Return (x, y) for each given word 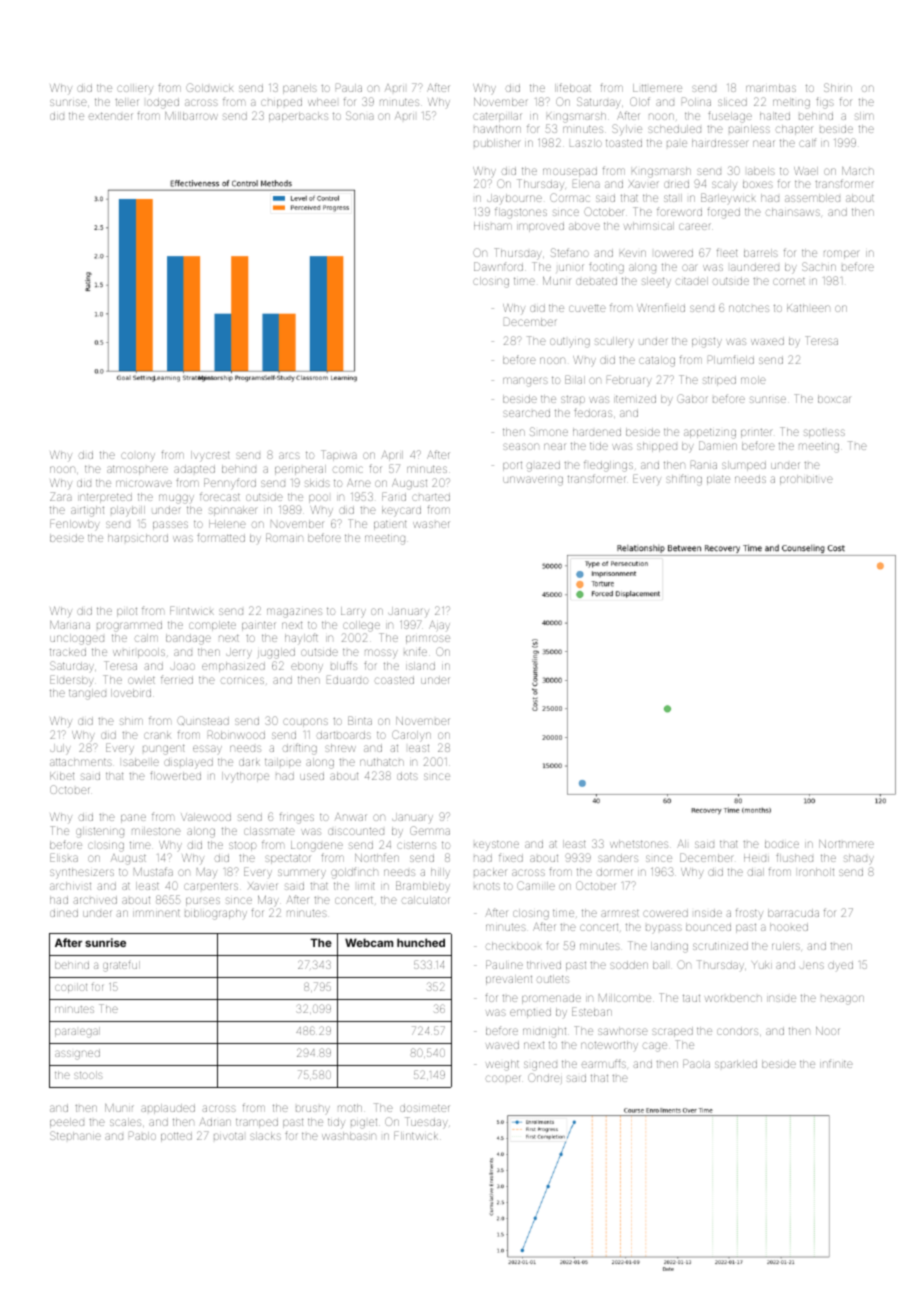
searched (526, 413)
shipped (657, 447)
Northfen (377, 857)
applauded (168, 1109)
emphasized (233, 667)
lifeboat (573, 87)
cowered (665, 913)
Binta (360, 720)
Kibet (62, 776)
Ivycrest (210, 456)
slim (864, 116)
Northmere (846, 844)
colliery (135, 89)
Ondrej (545, 1078)
